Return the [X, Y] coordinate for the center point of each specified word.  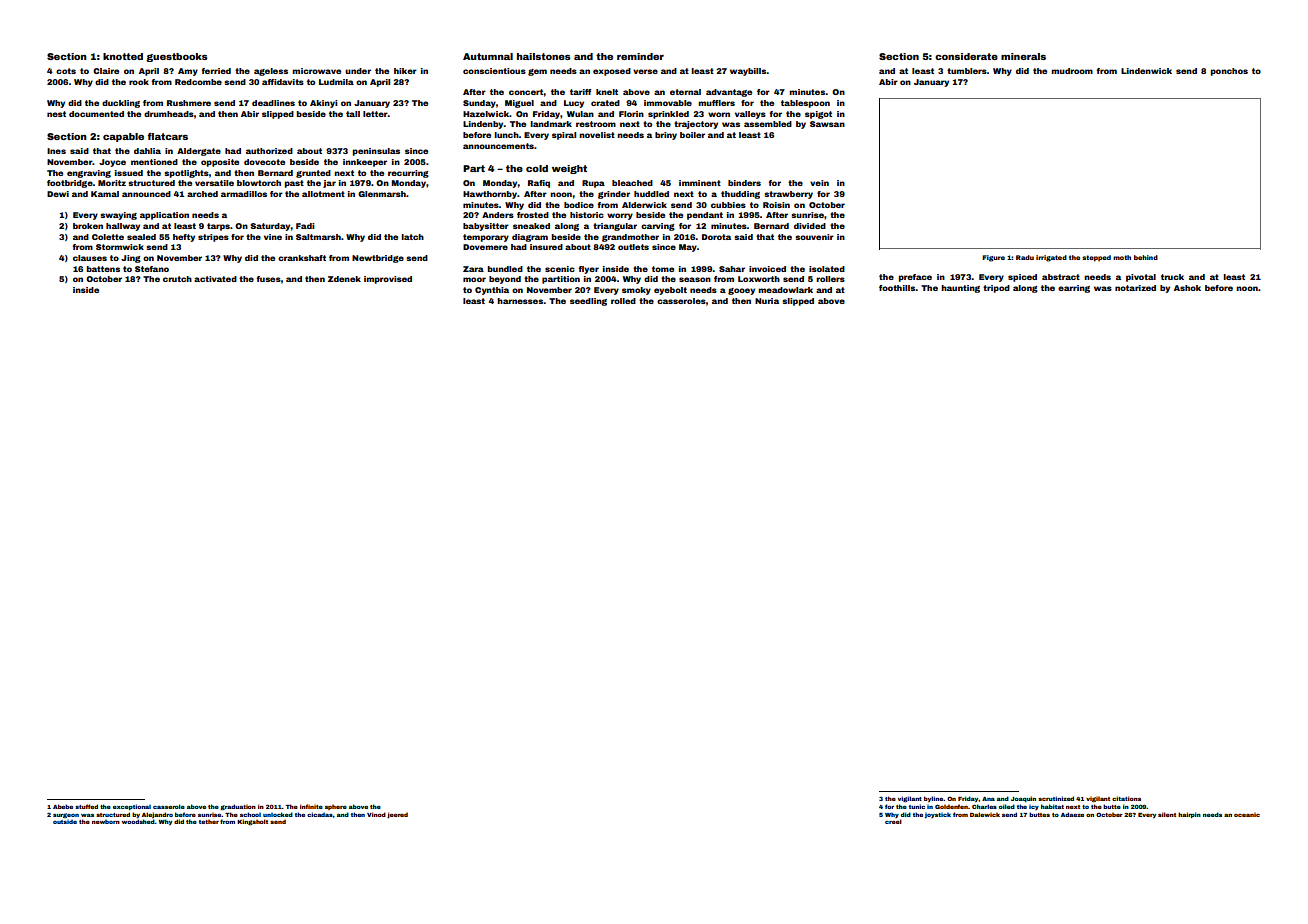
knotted [123, 56]
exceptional [132, 807]
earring [1074, 289]
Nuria [767, 301]
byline [933, 799]
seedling [588, 302]
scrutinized [1056, 798]
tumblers [967, 71]
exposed [612, 72]
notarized [1135, 288]
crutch [177, 279]
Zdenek [344, 279]
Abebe [63, 806]
